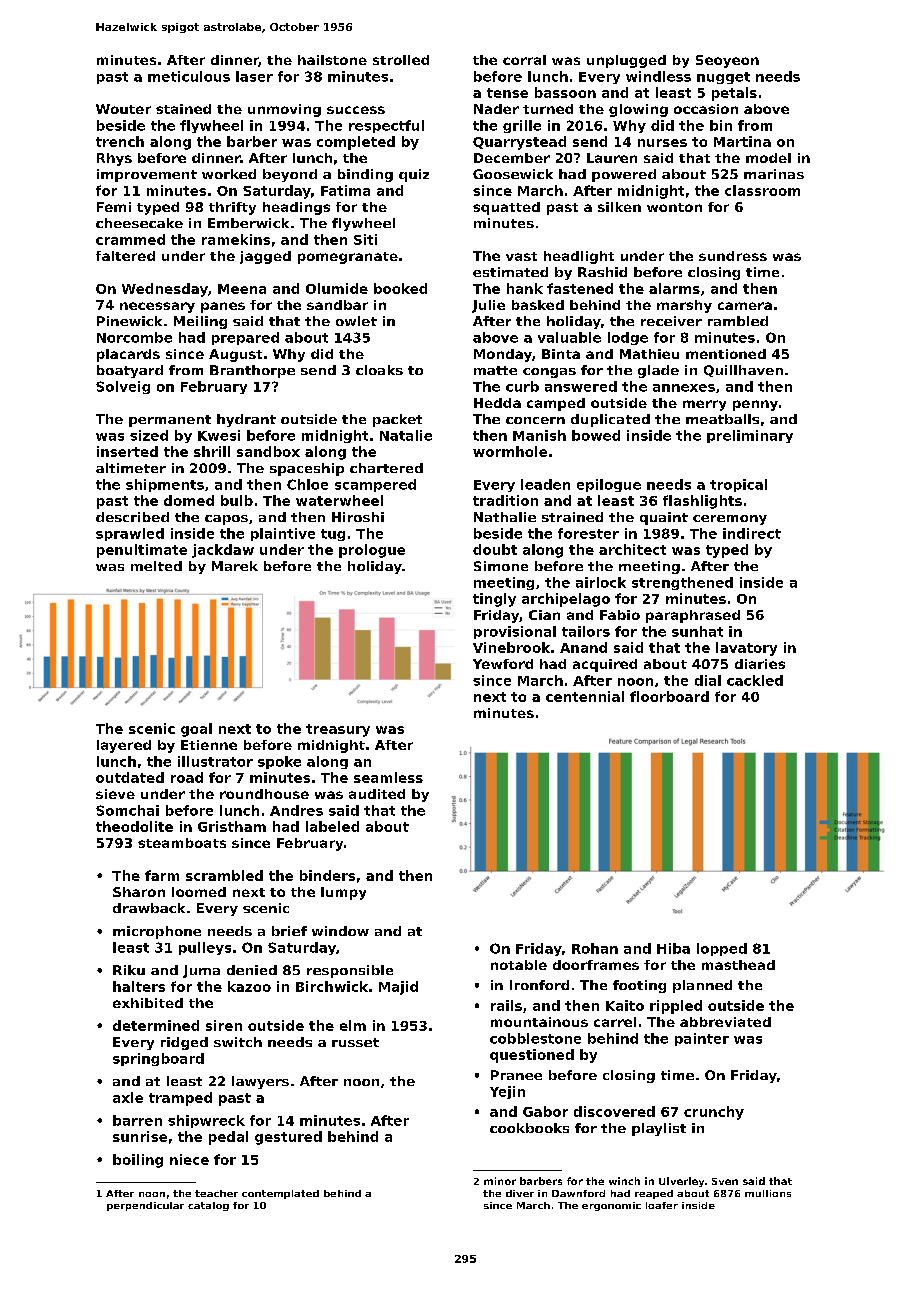  What do you see at coordinates (755, 680) in the screenshot?
I see `cackled` at bounding box center [755, 680].
